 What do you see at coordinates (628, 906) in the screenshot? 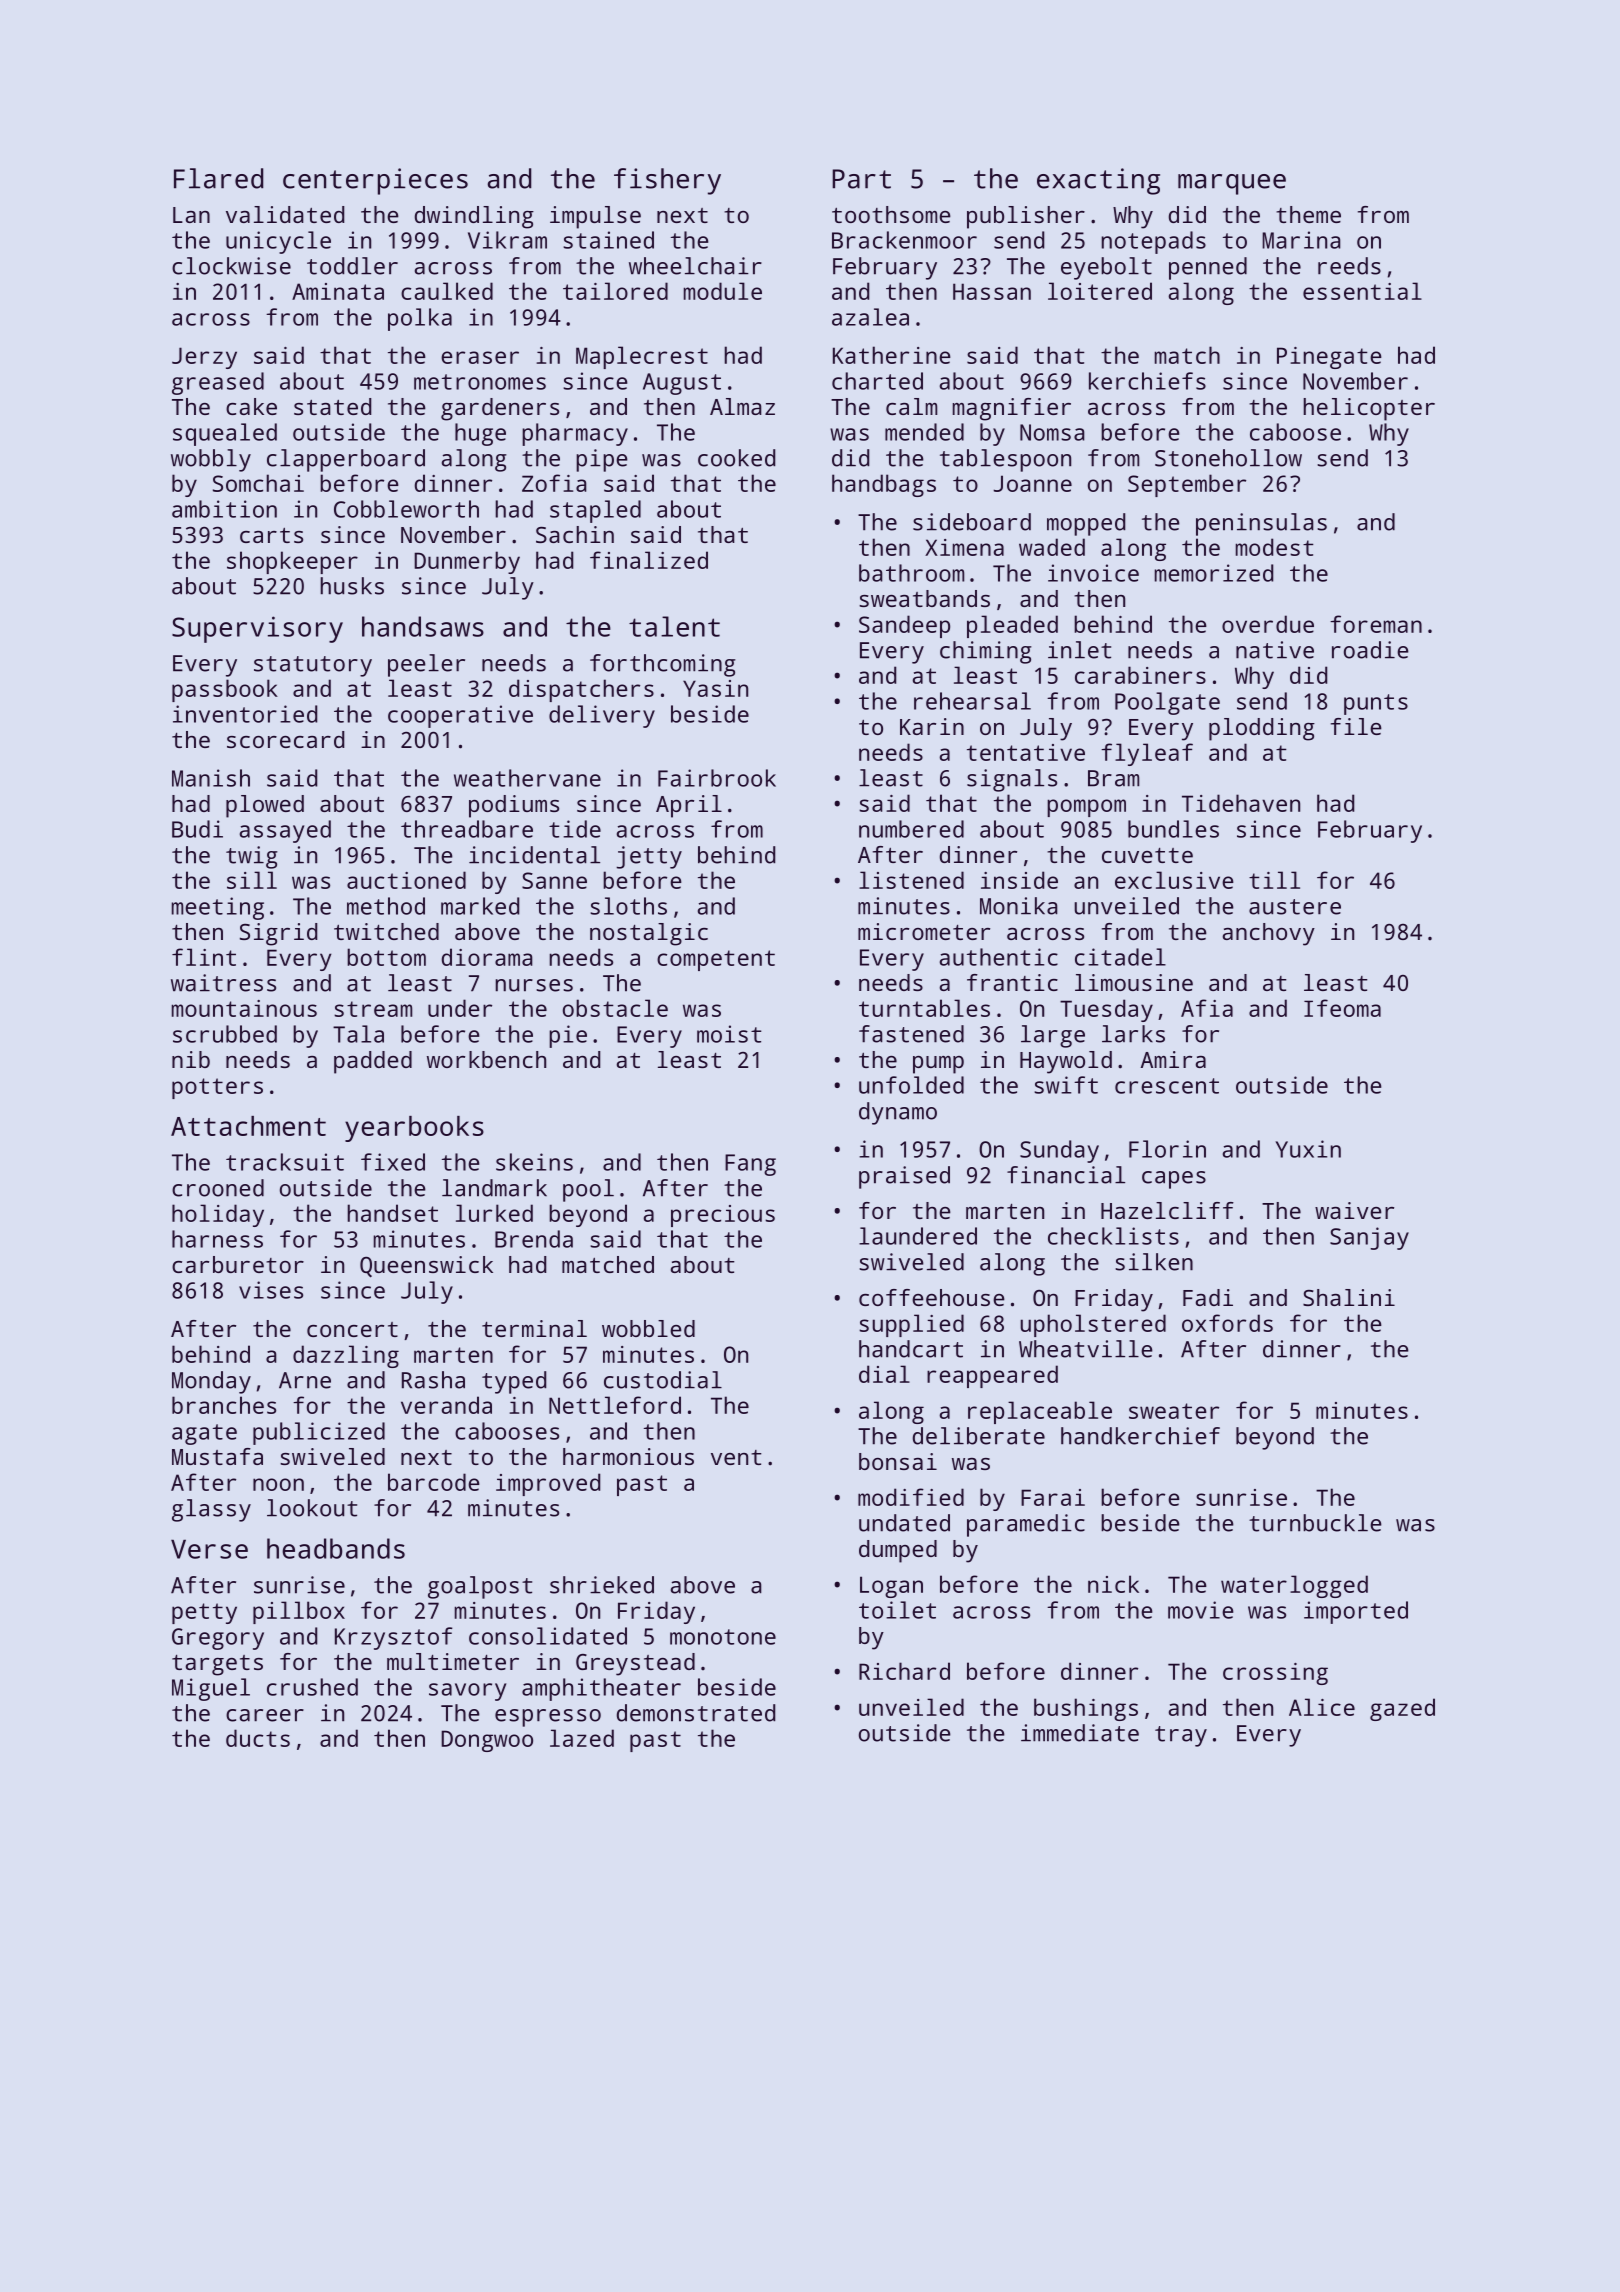
I see `sloths` at bounding box center [628, 906].
